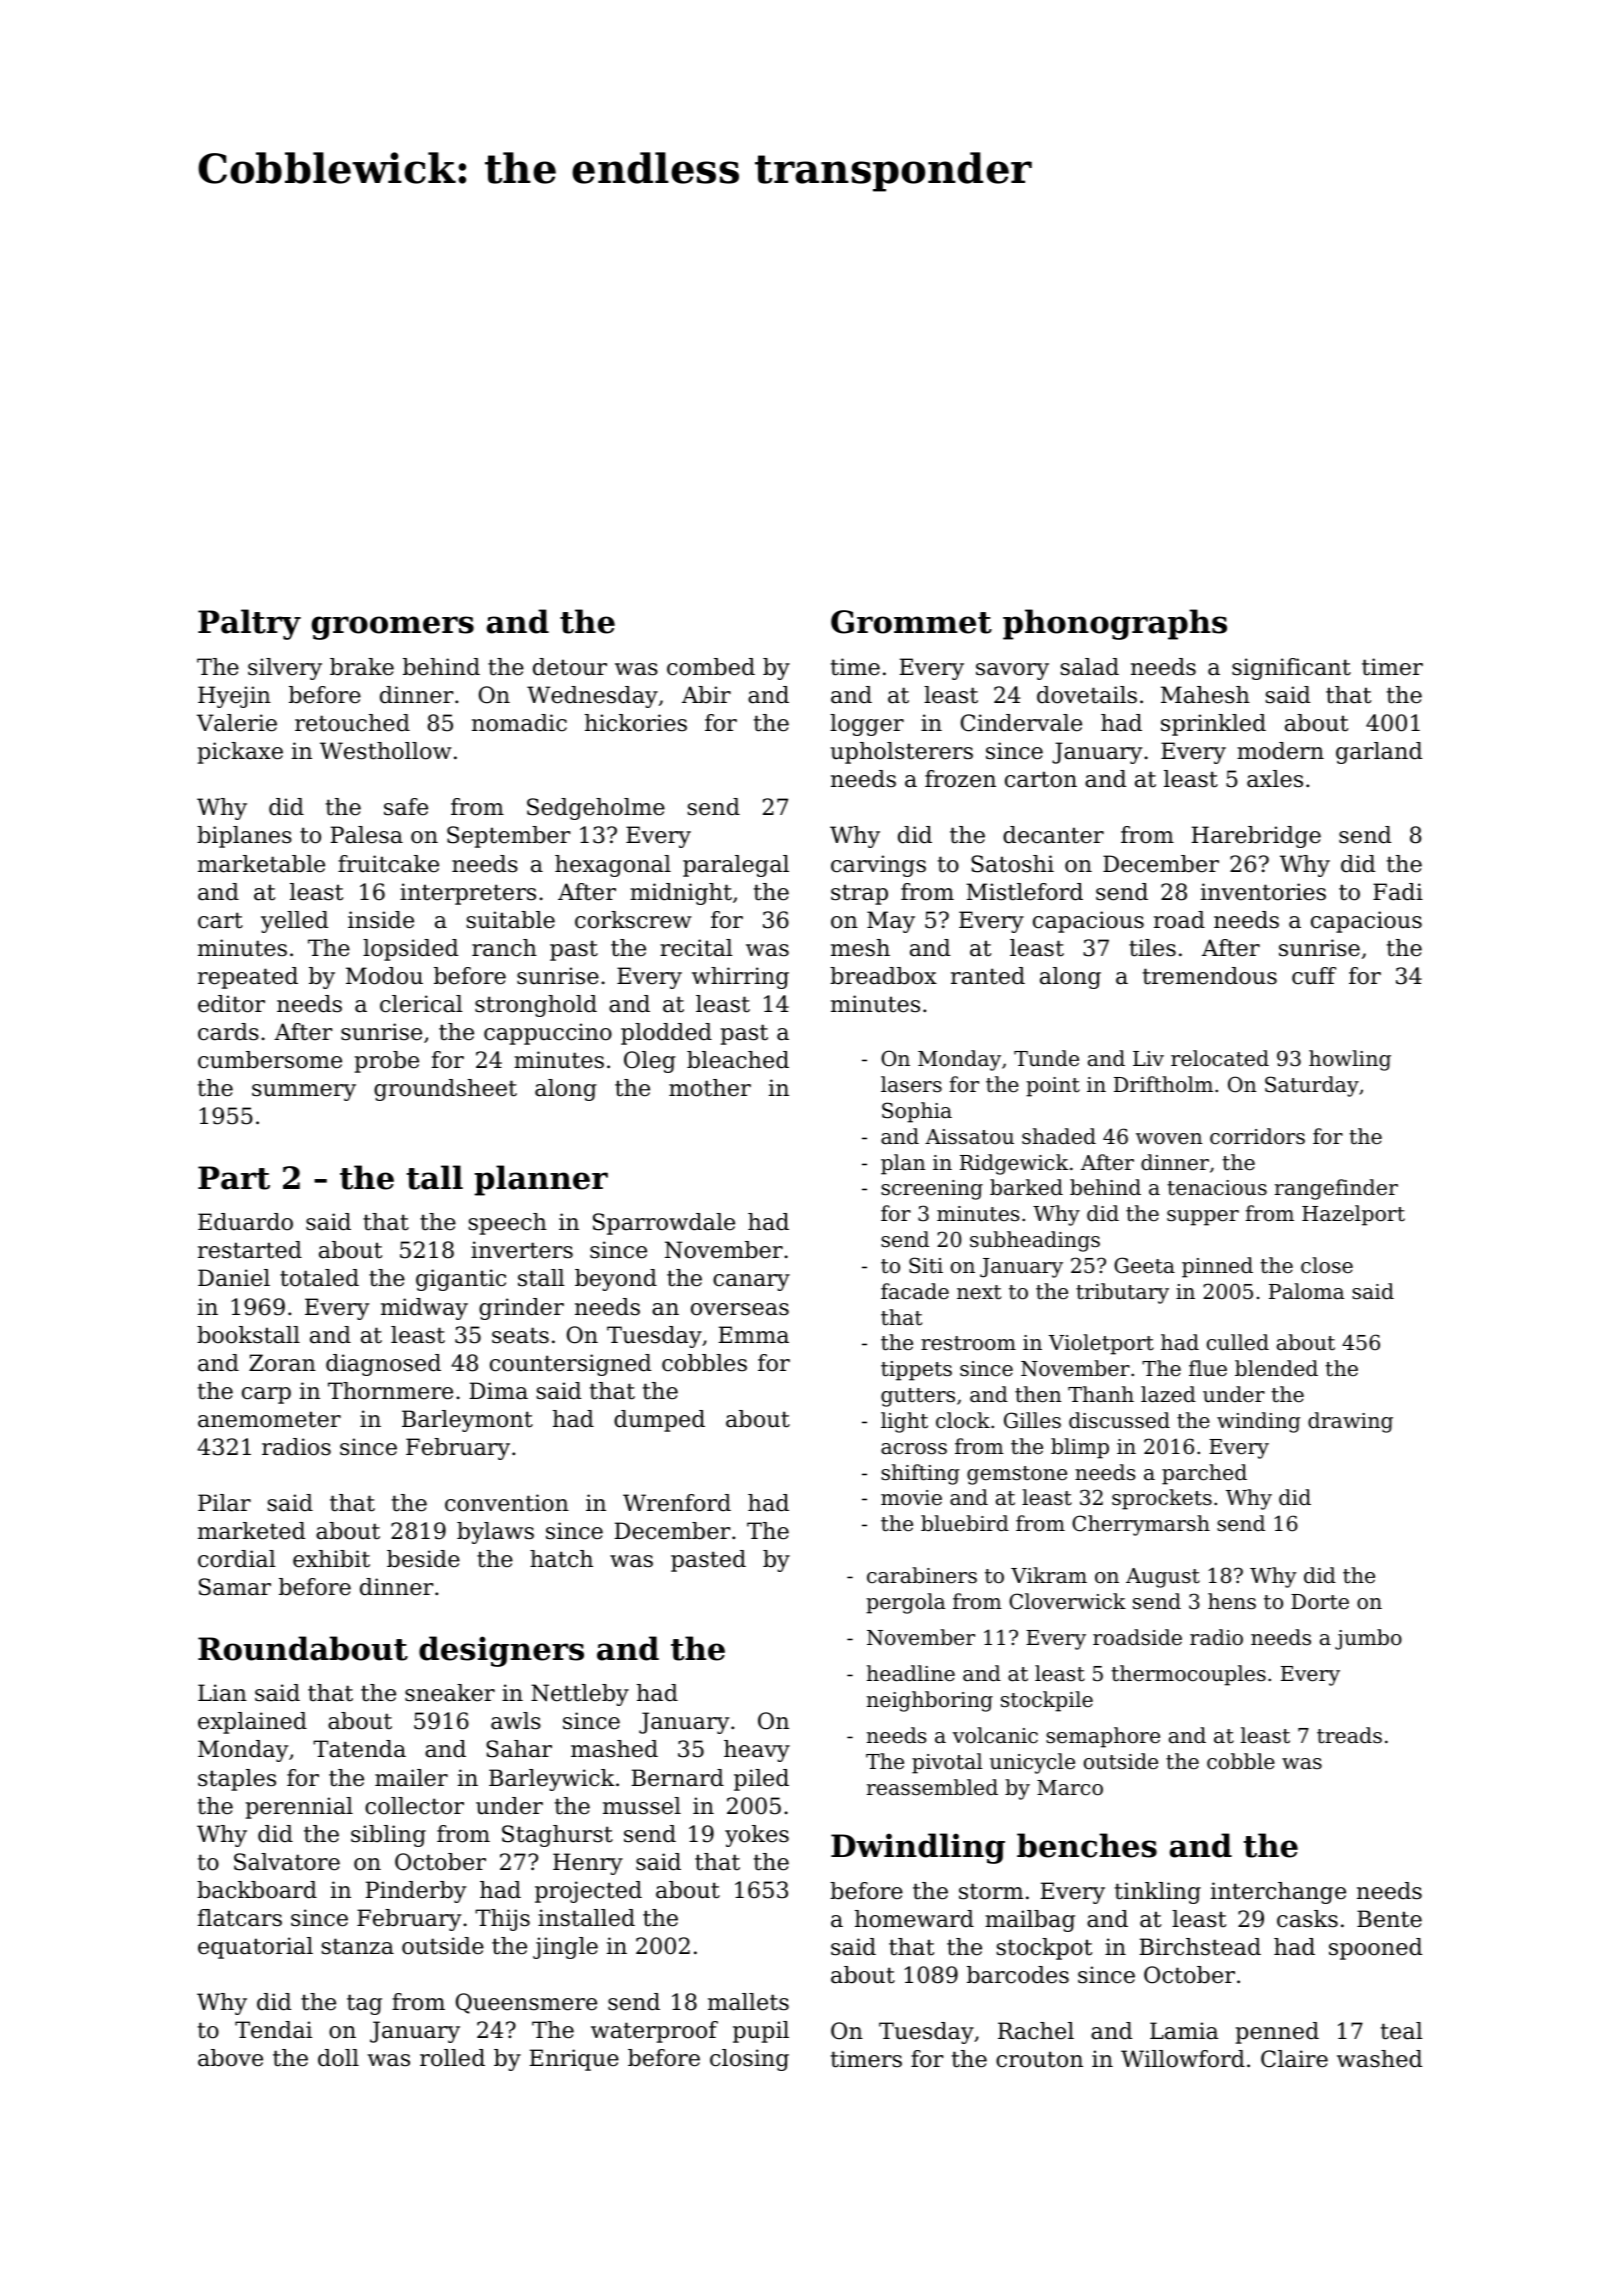 This document has width=1620, height=2292. I want to click on exhibit, so click(331, 1559).
